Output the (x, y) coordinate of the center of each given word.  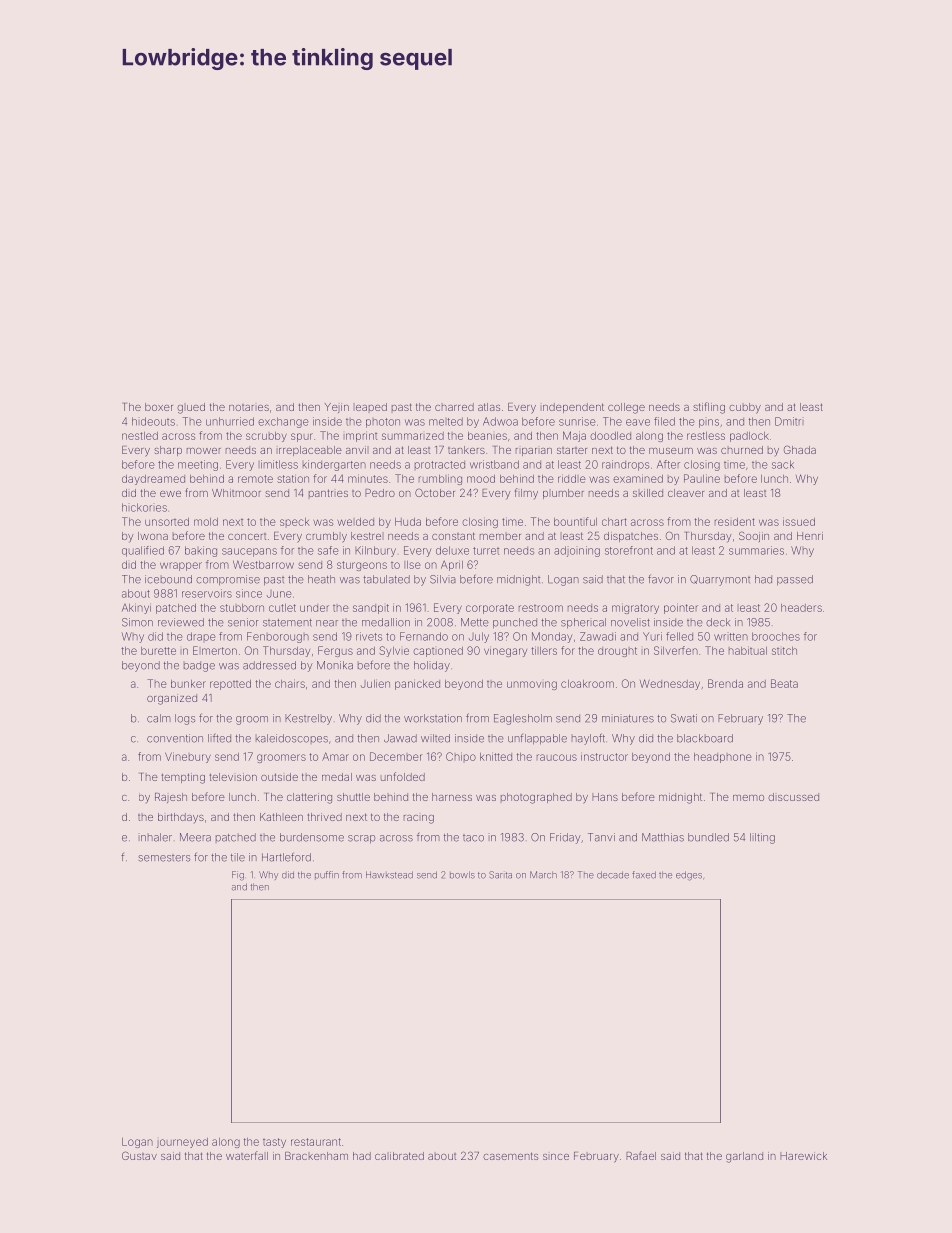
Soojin (754, 536)
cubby (745, 408)
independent (572, 408)
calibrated (399, 1156)
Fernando (424, 636)
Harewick (803, 1156)
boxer (159, 407)
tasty (274, 1143)
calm (159, 718)
